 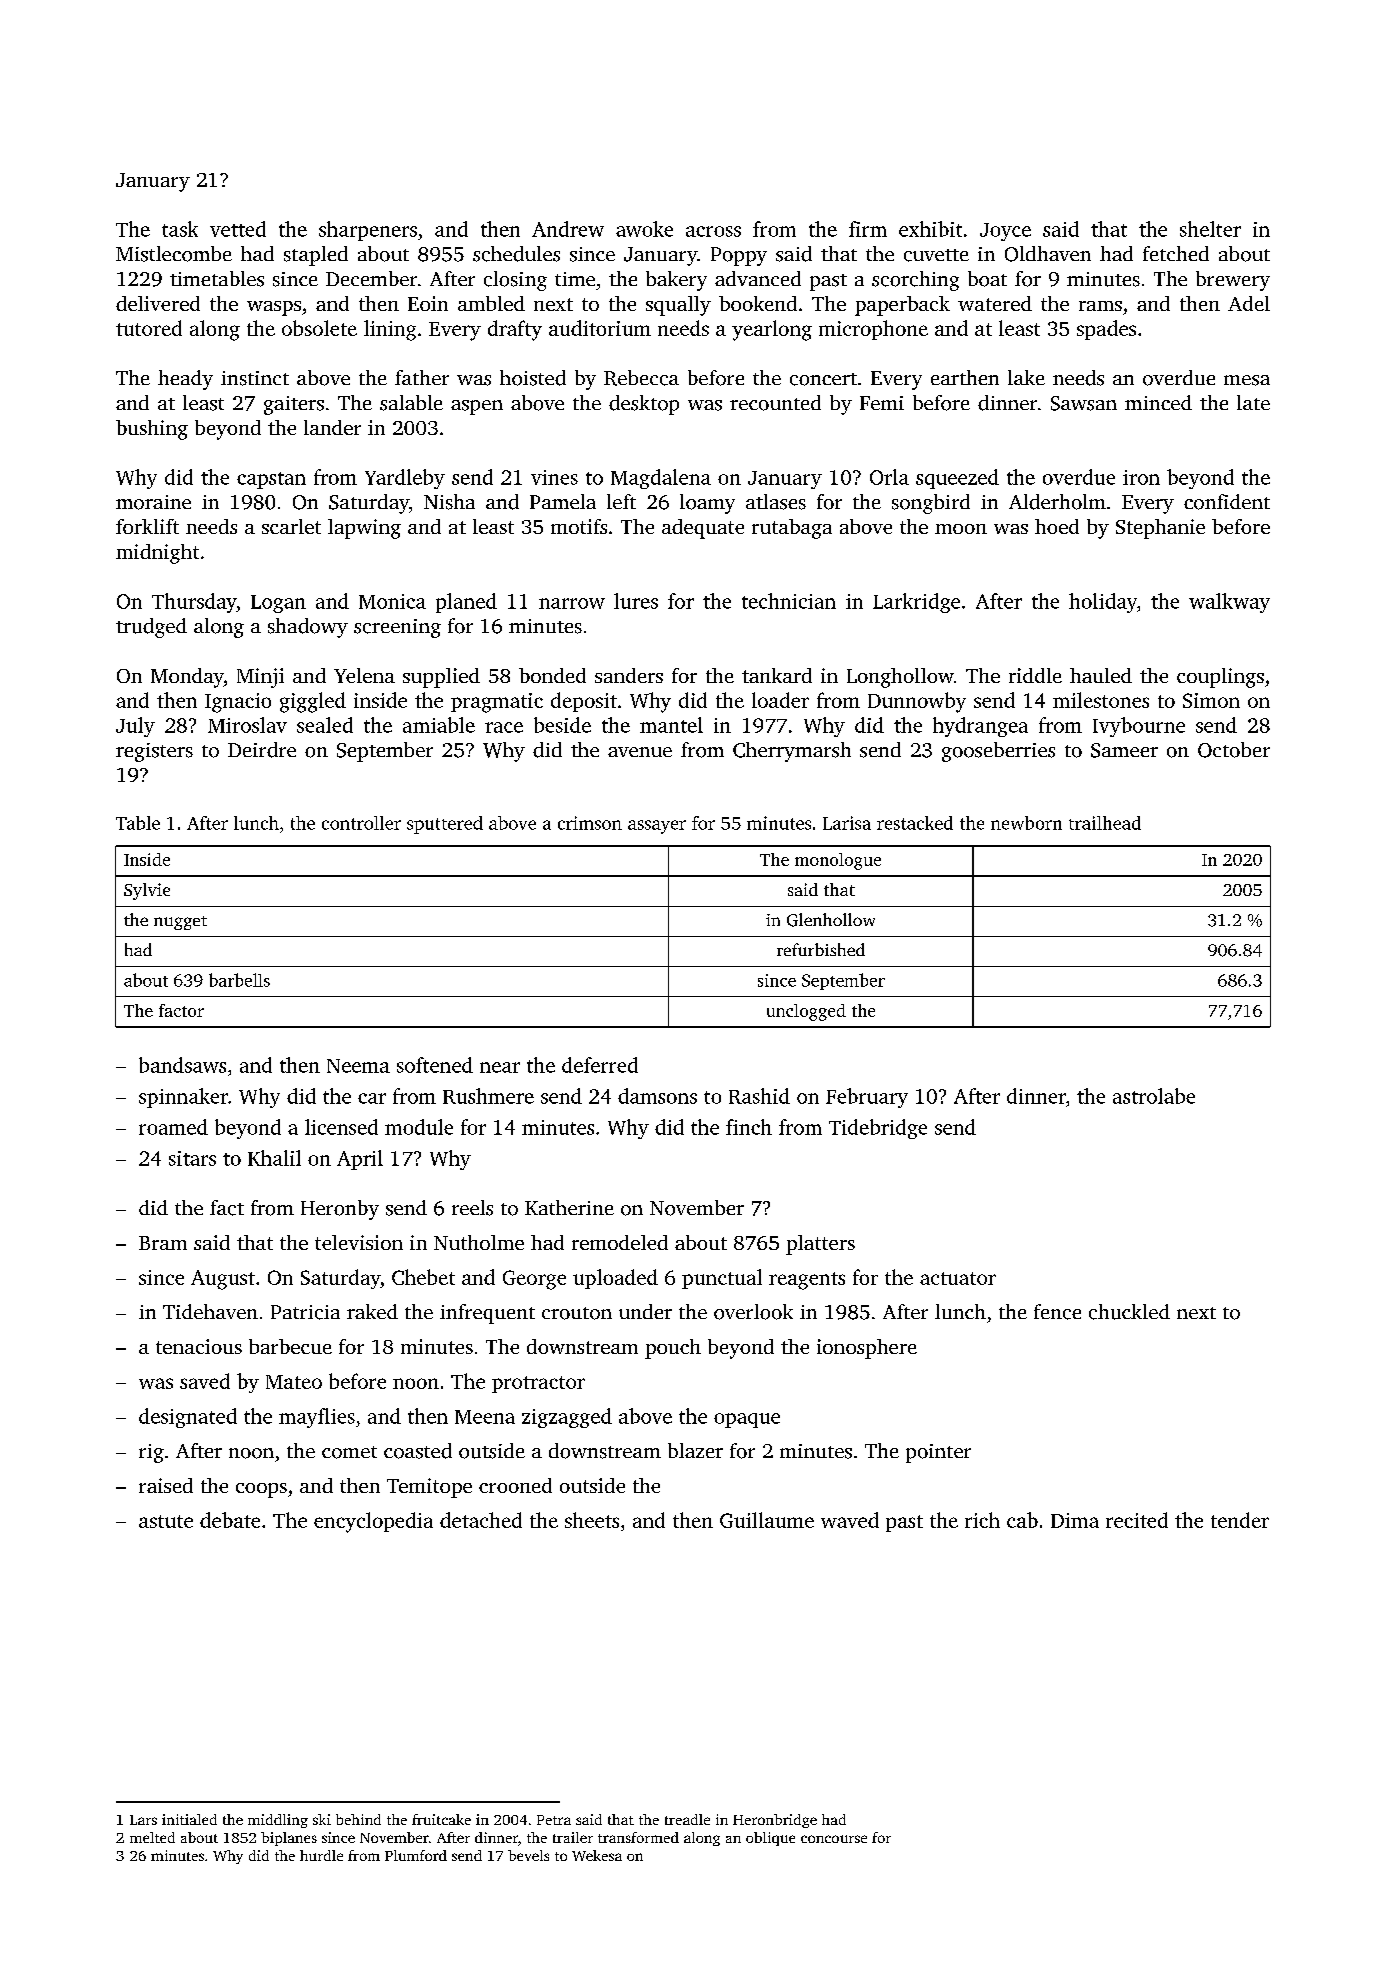 I want to click on Deirdre, so click(x=262, y=750).
